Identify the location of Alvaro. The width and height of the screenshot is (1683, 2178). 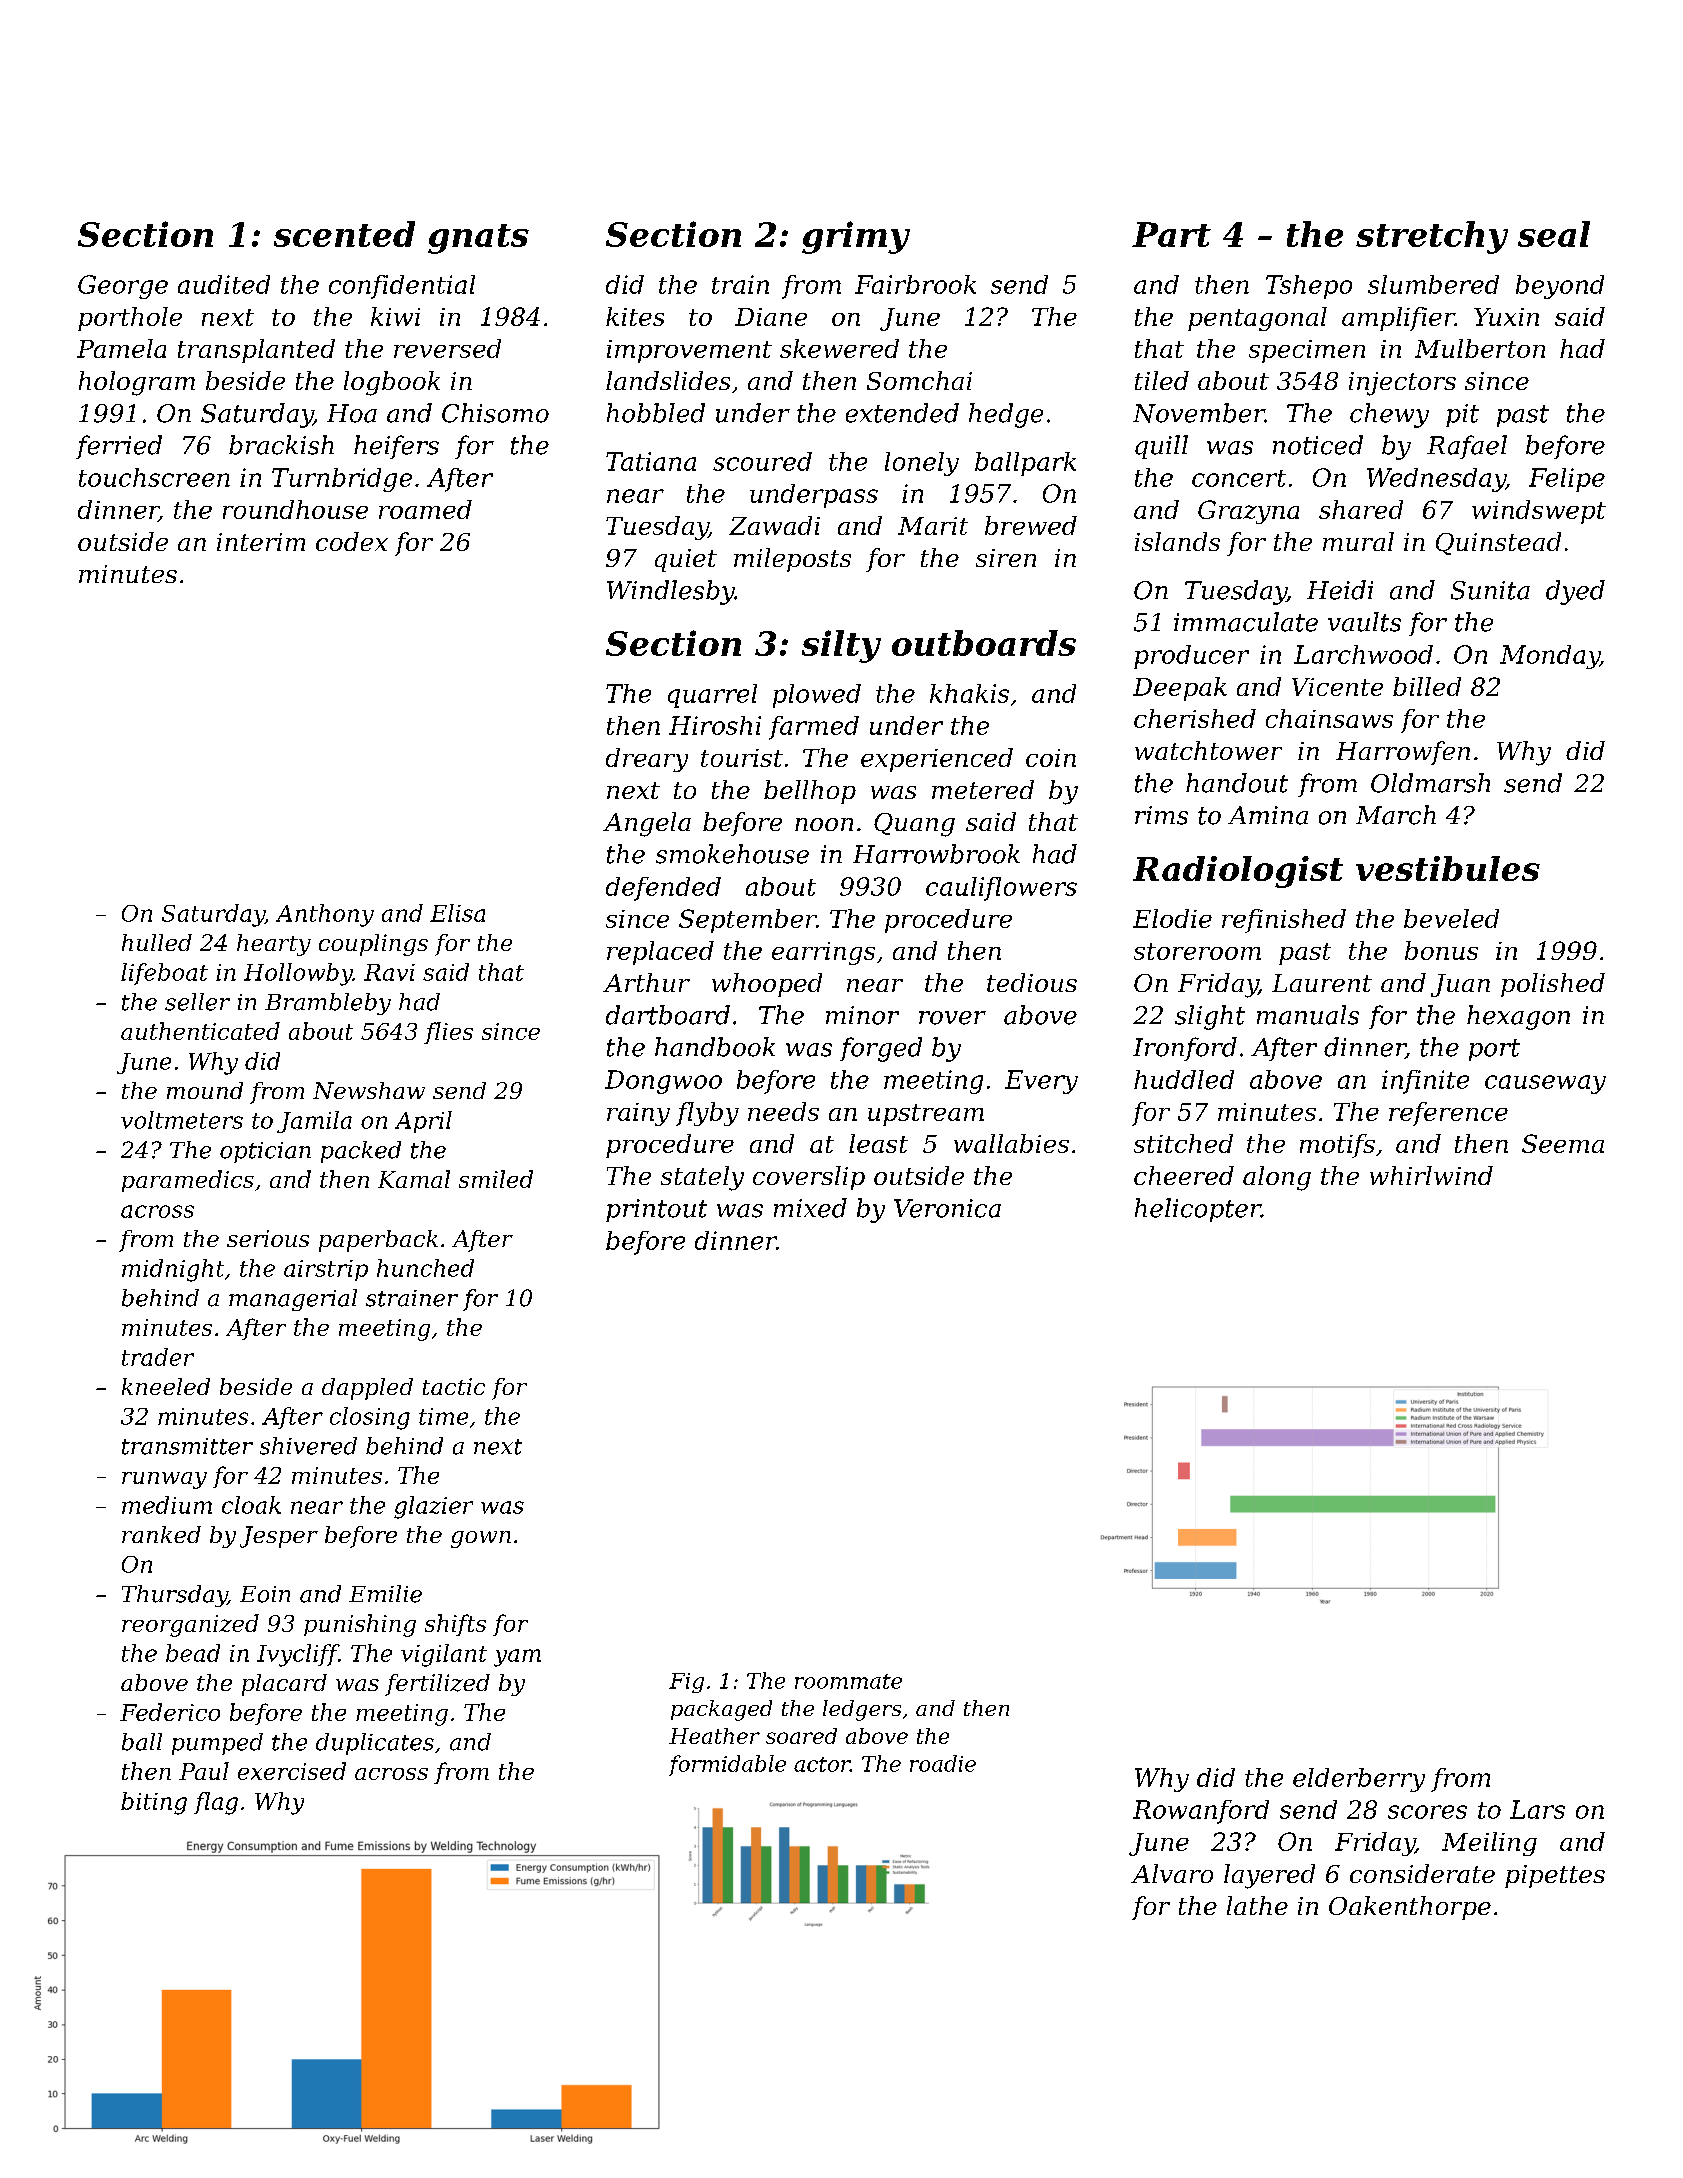
(1172, 1873).
